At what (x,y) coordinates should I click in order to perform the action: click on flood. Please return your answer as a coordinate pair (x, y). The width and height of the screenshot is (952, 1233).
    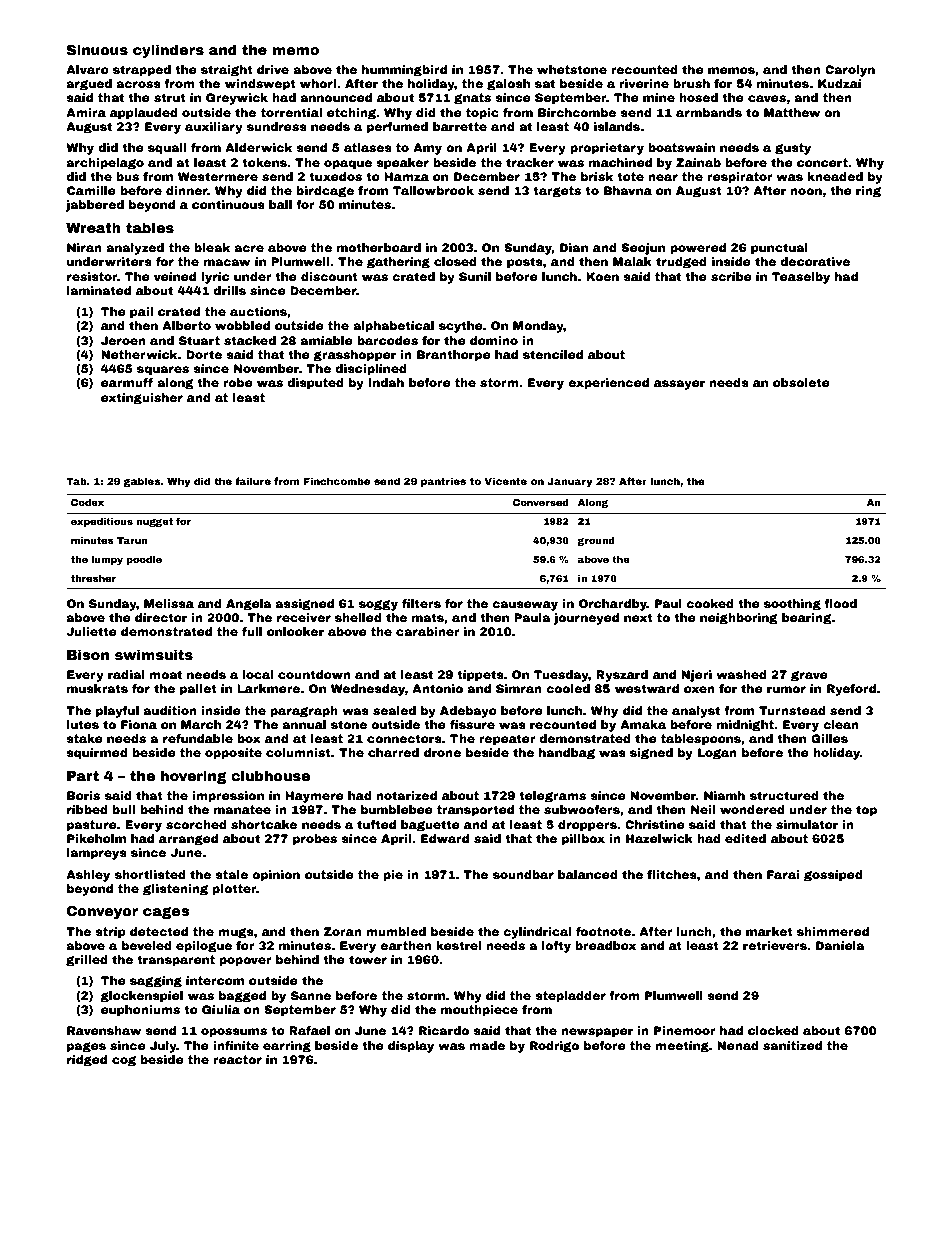
    Looking at the image, I should click on (840, 603).
